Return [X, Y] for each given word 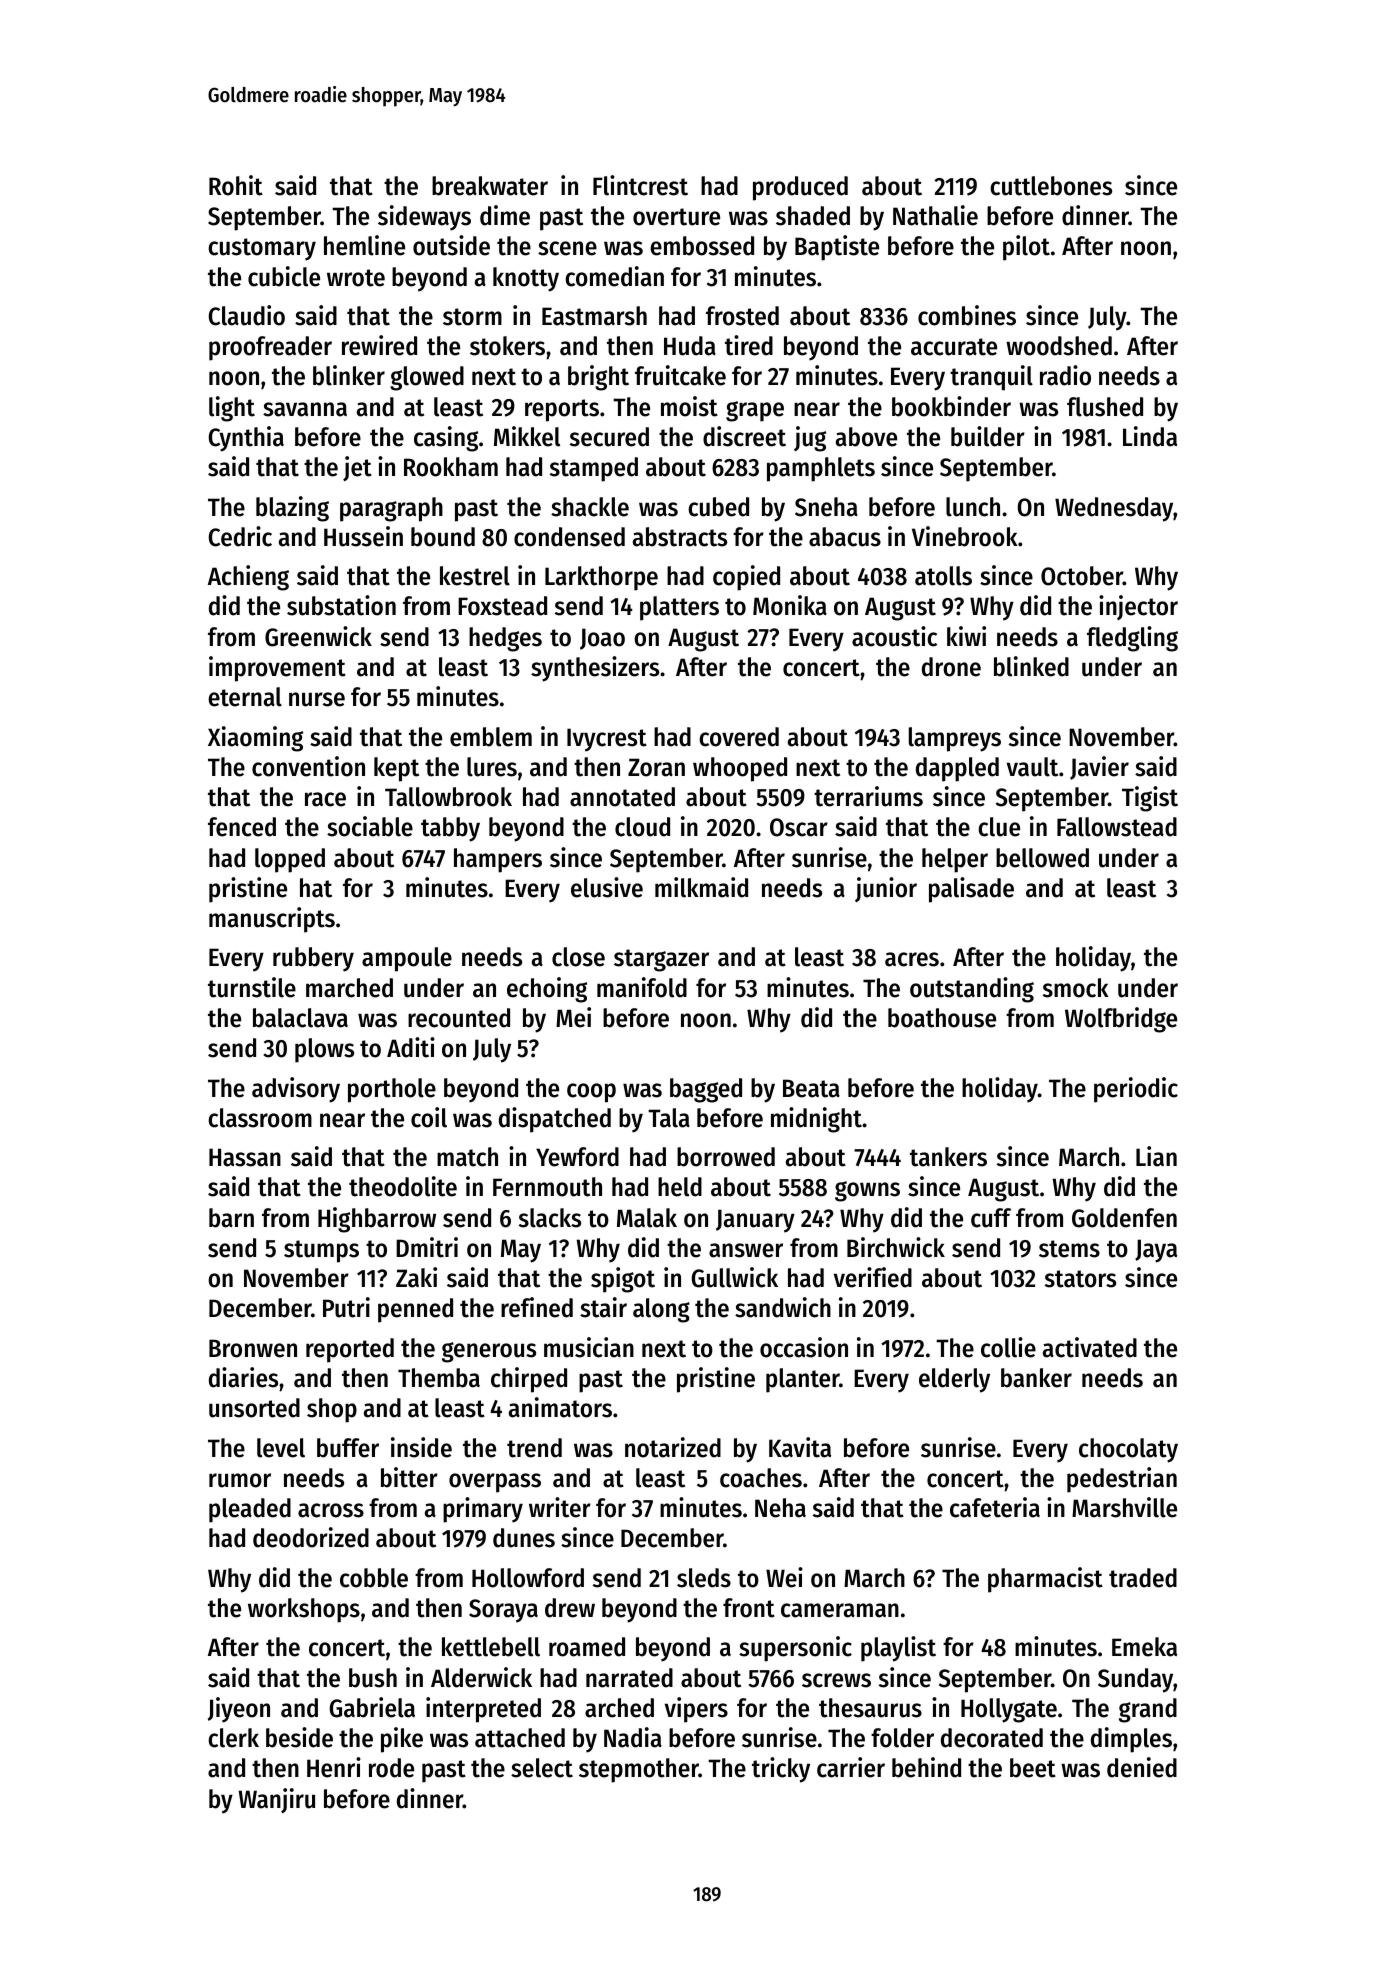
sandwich [783, 1307]
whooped [740, 769]
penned [415, 1310]
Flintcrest [640, 185]
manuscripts [272, 920]
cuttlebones [1051, 186]
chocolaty [1128, 1450]
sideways [424, 218]
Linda [1150, 436]
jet [357, 468]
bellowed [1042, 858]
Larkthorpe [601, 578]
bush [373, 1678]
